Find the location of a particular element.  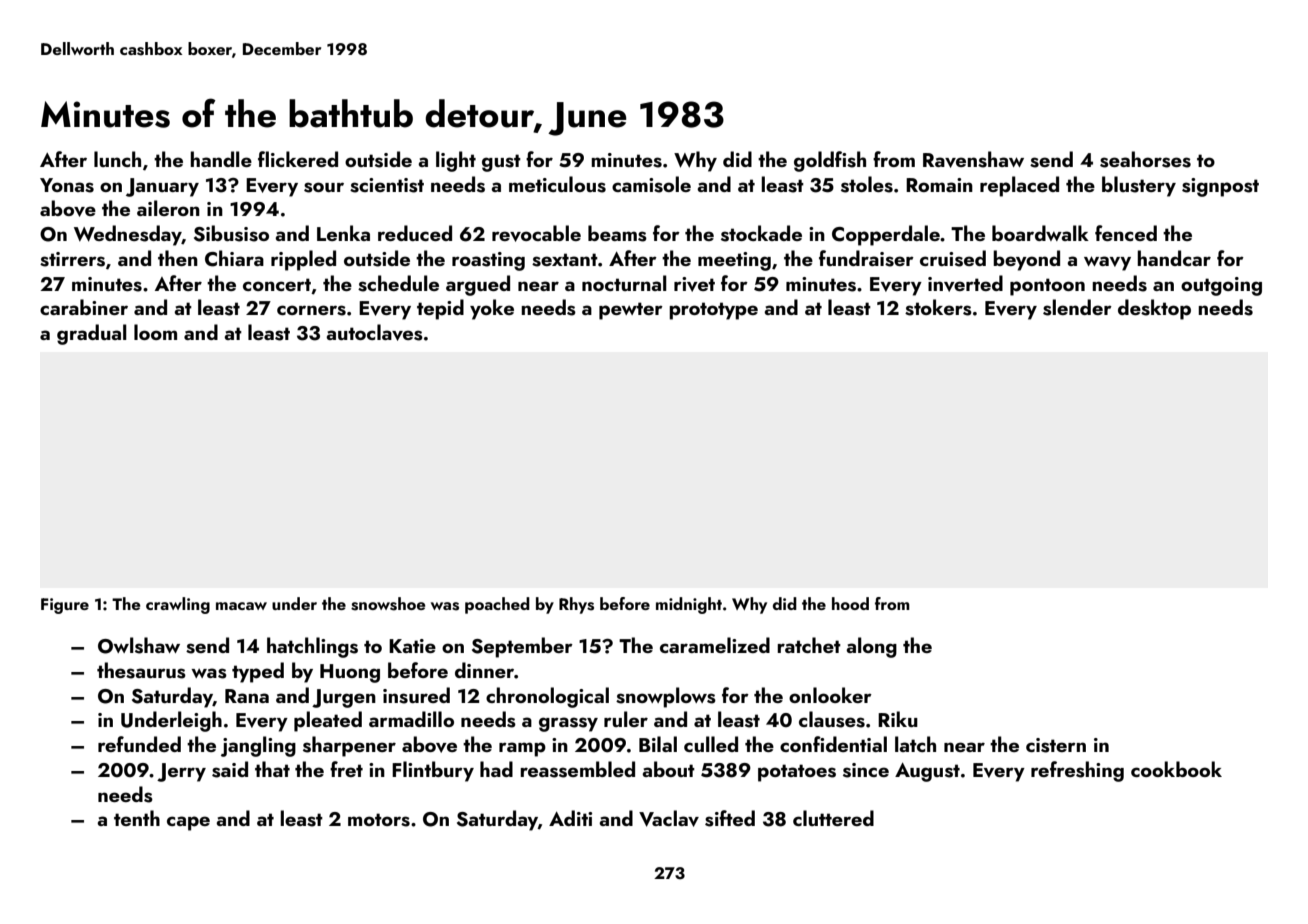

hood is located at coordinates (850, 603).
